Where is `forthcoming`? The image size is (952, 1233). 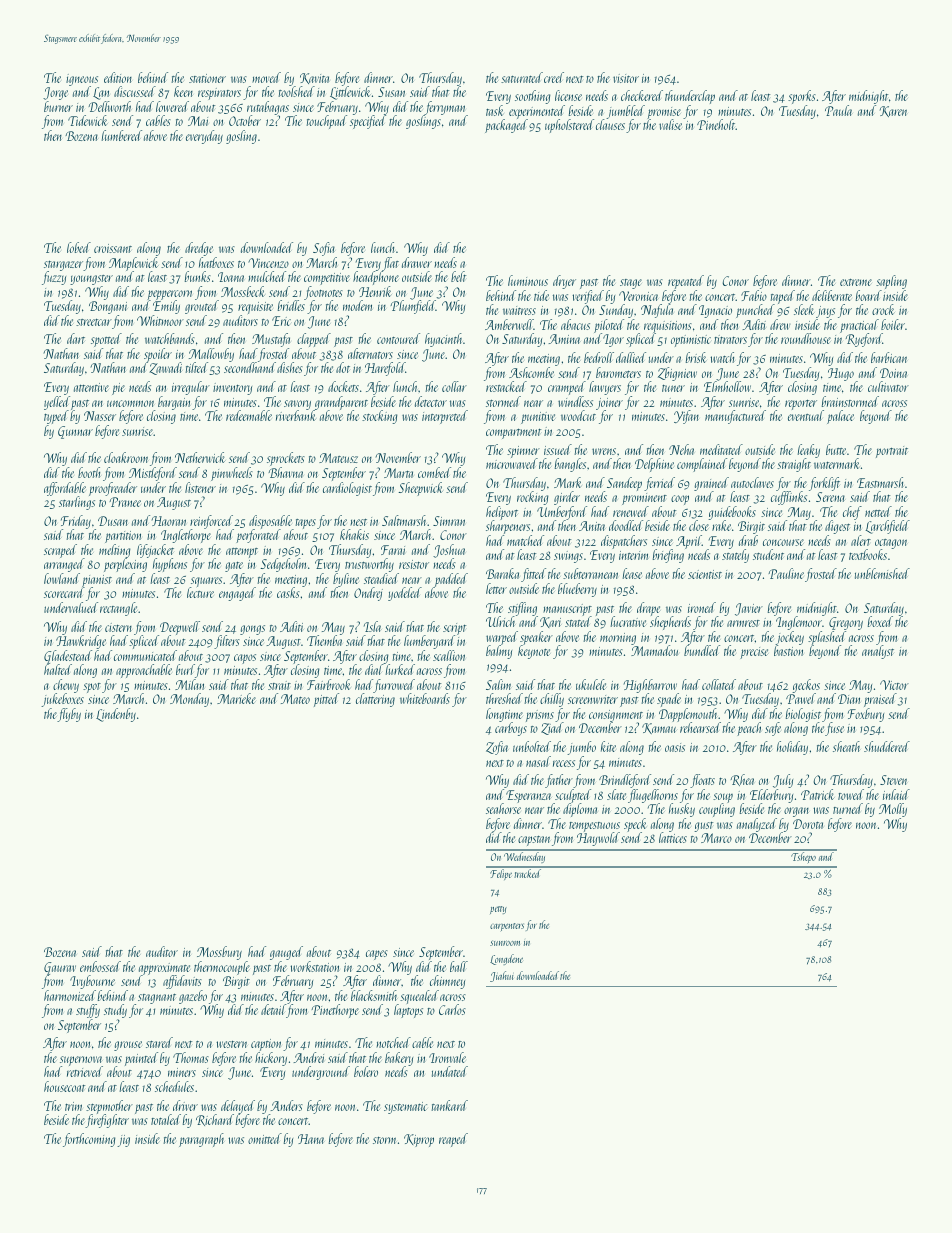 forthcoming is located at coordinates (89, 1140).
